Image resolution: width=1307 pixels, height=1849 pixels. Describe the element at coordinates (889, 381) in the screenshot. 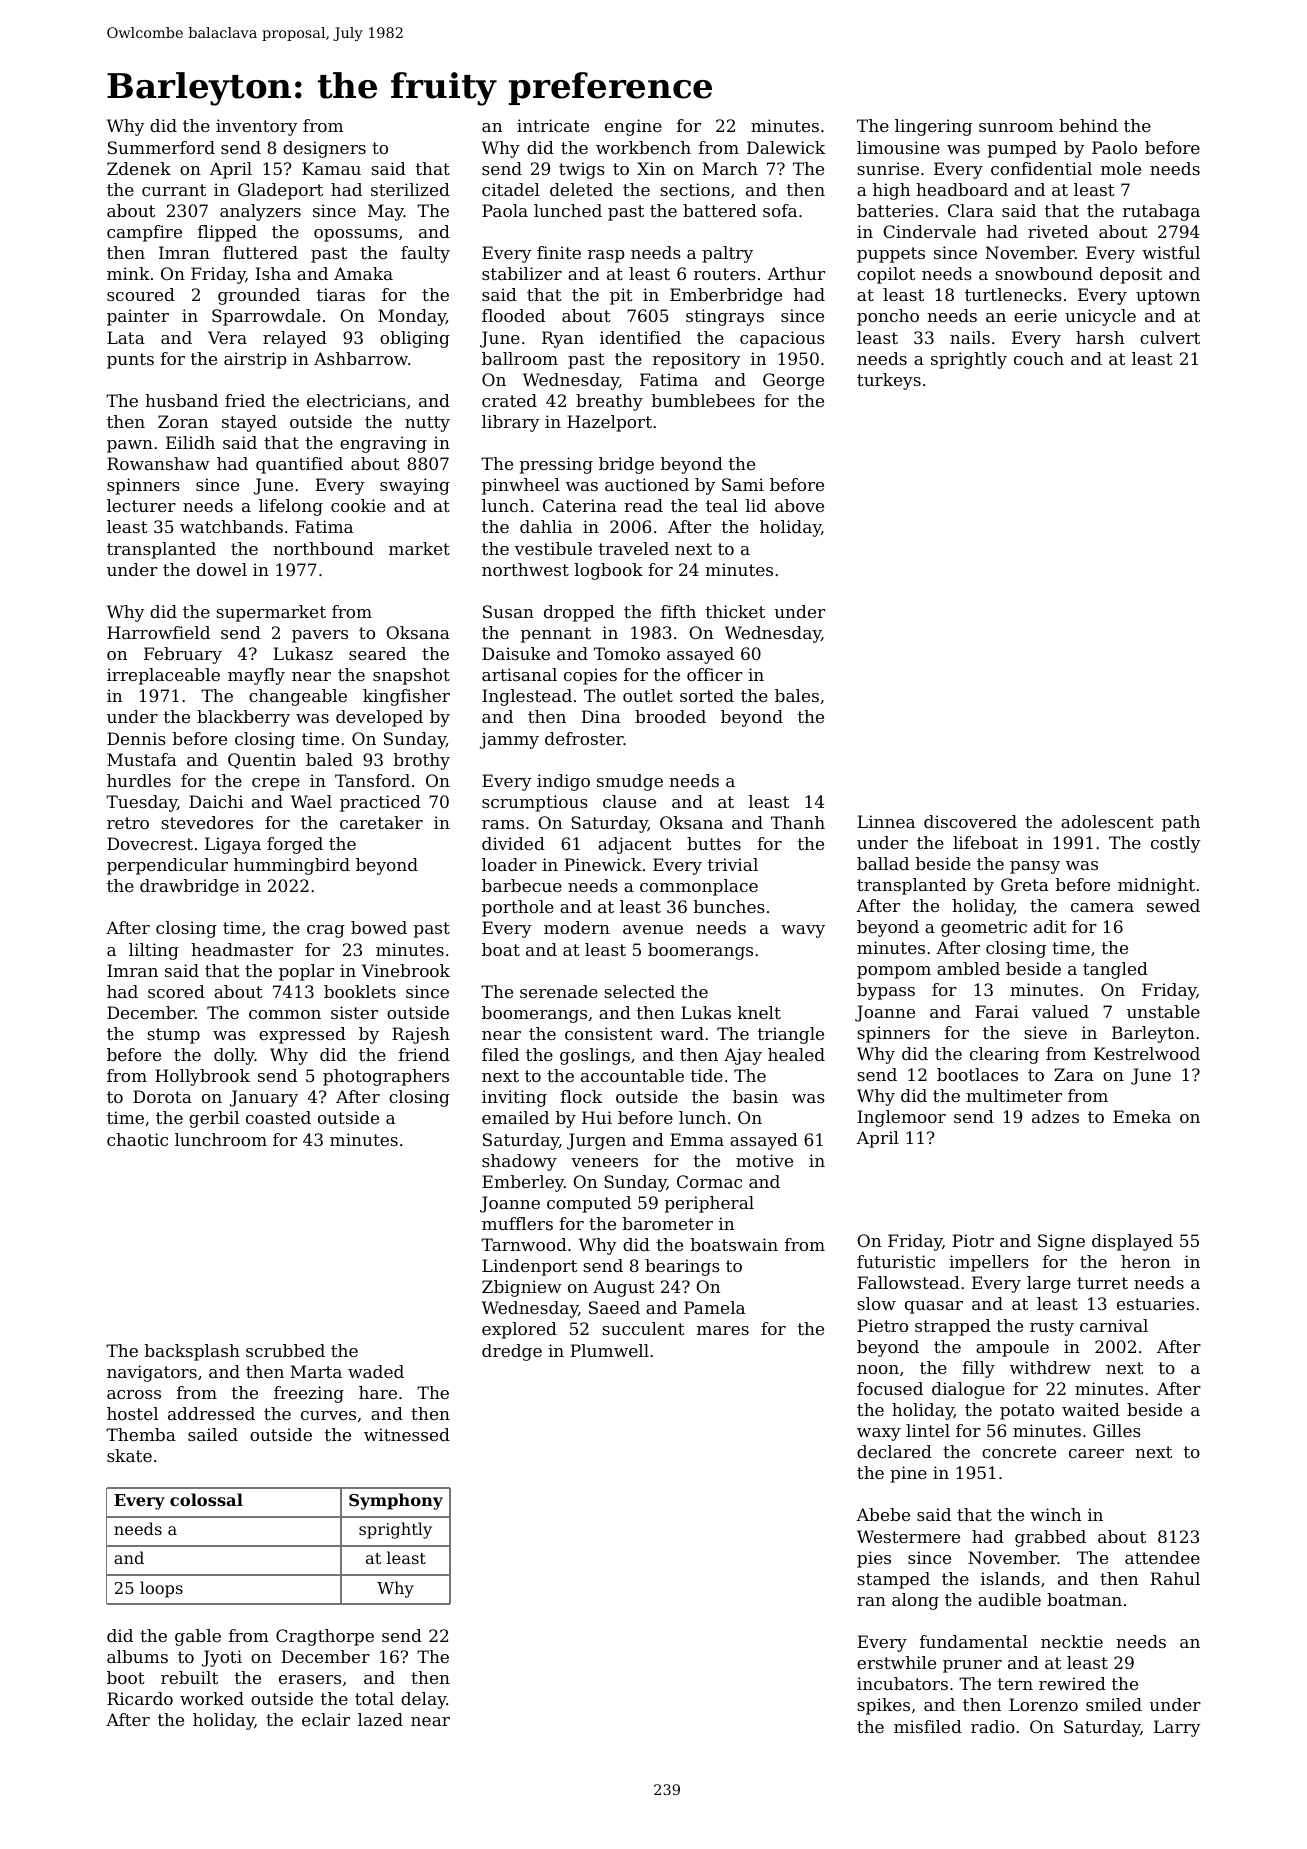

I see `turkeys` at that location.
